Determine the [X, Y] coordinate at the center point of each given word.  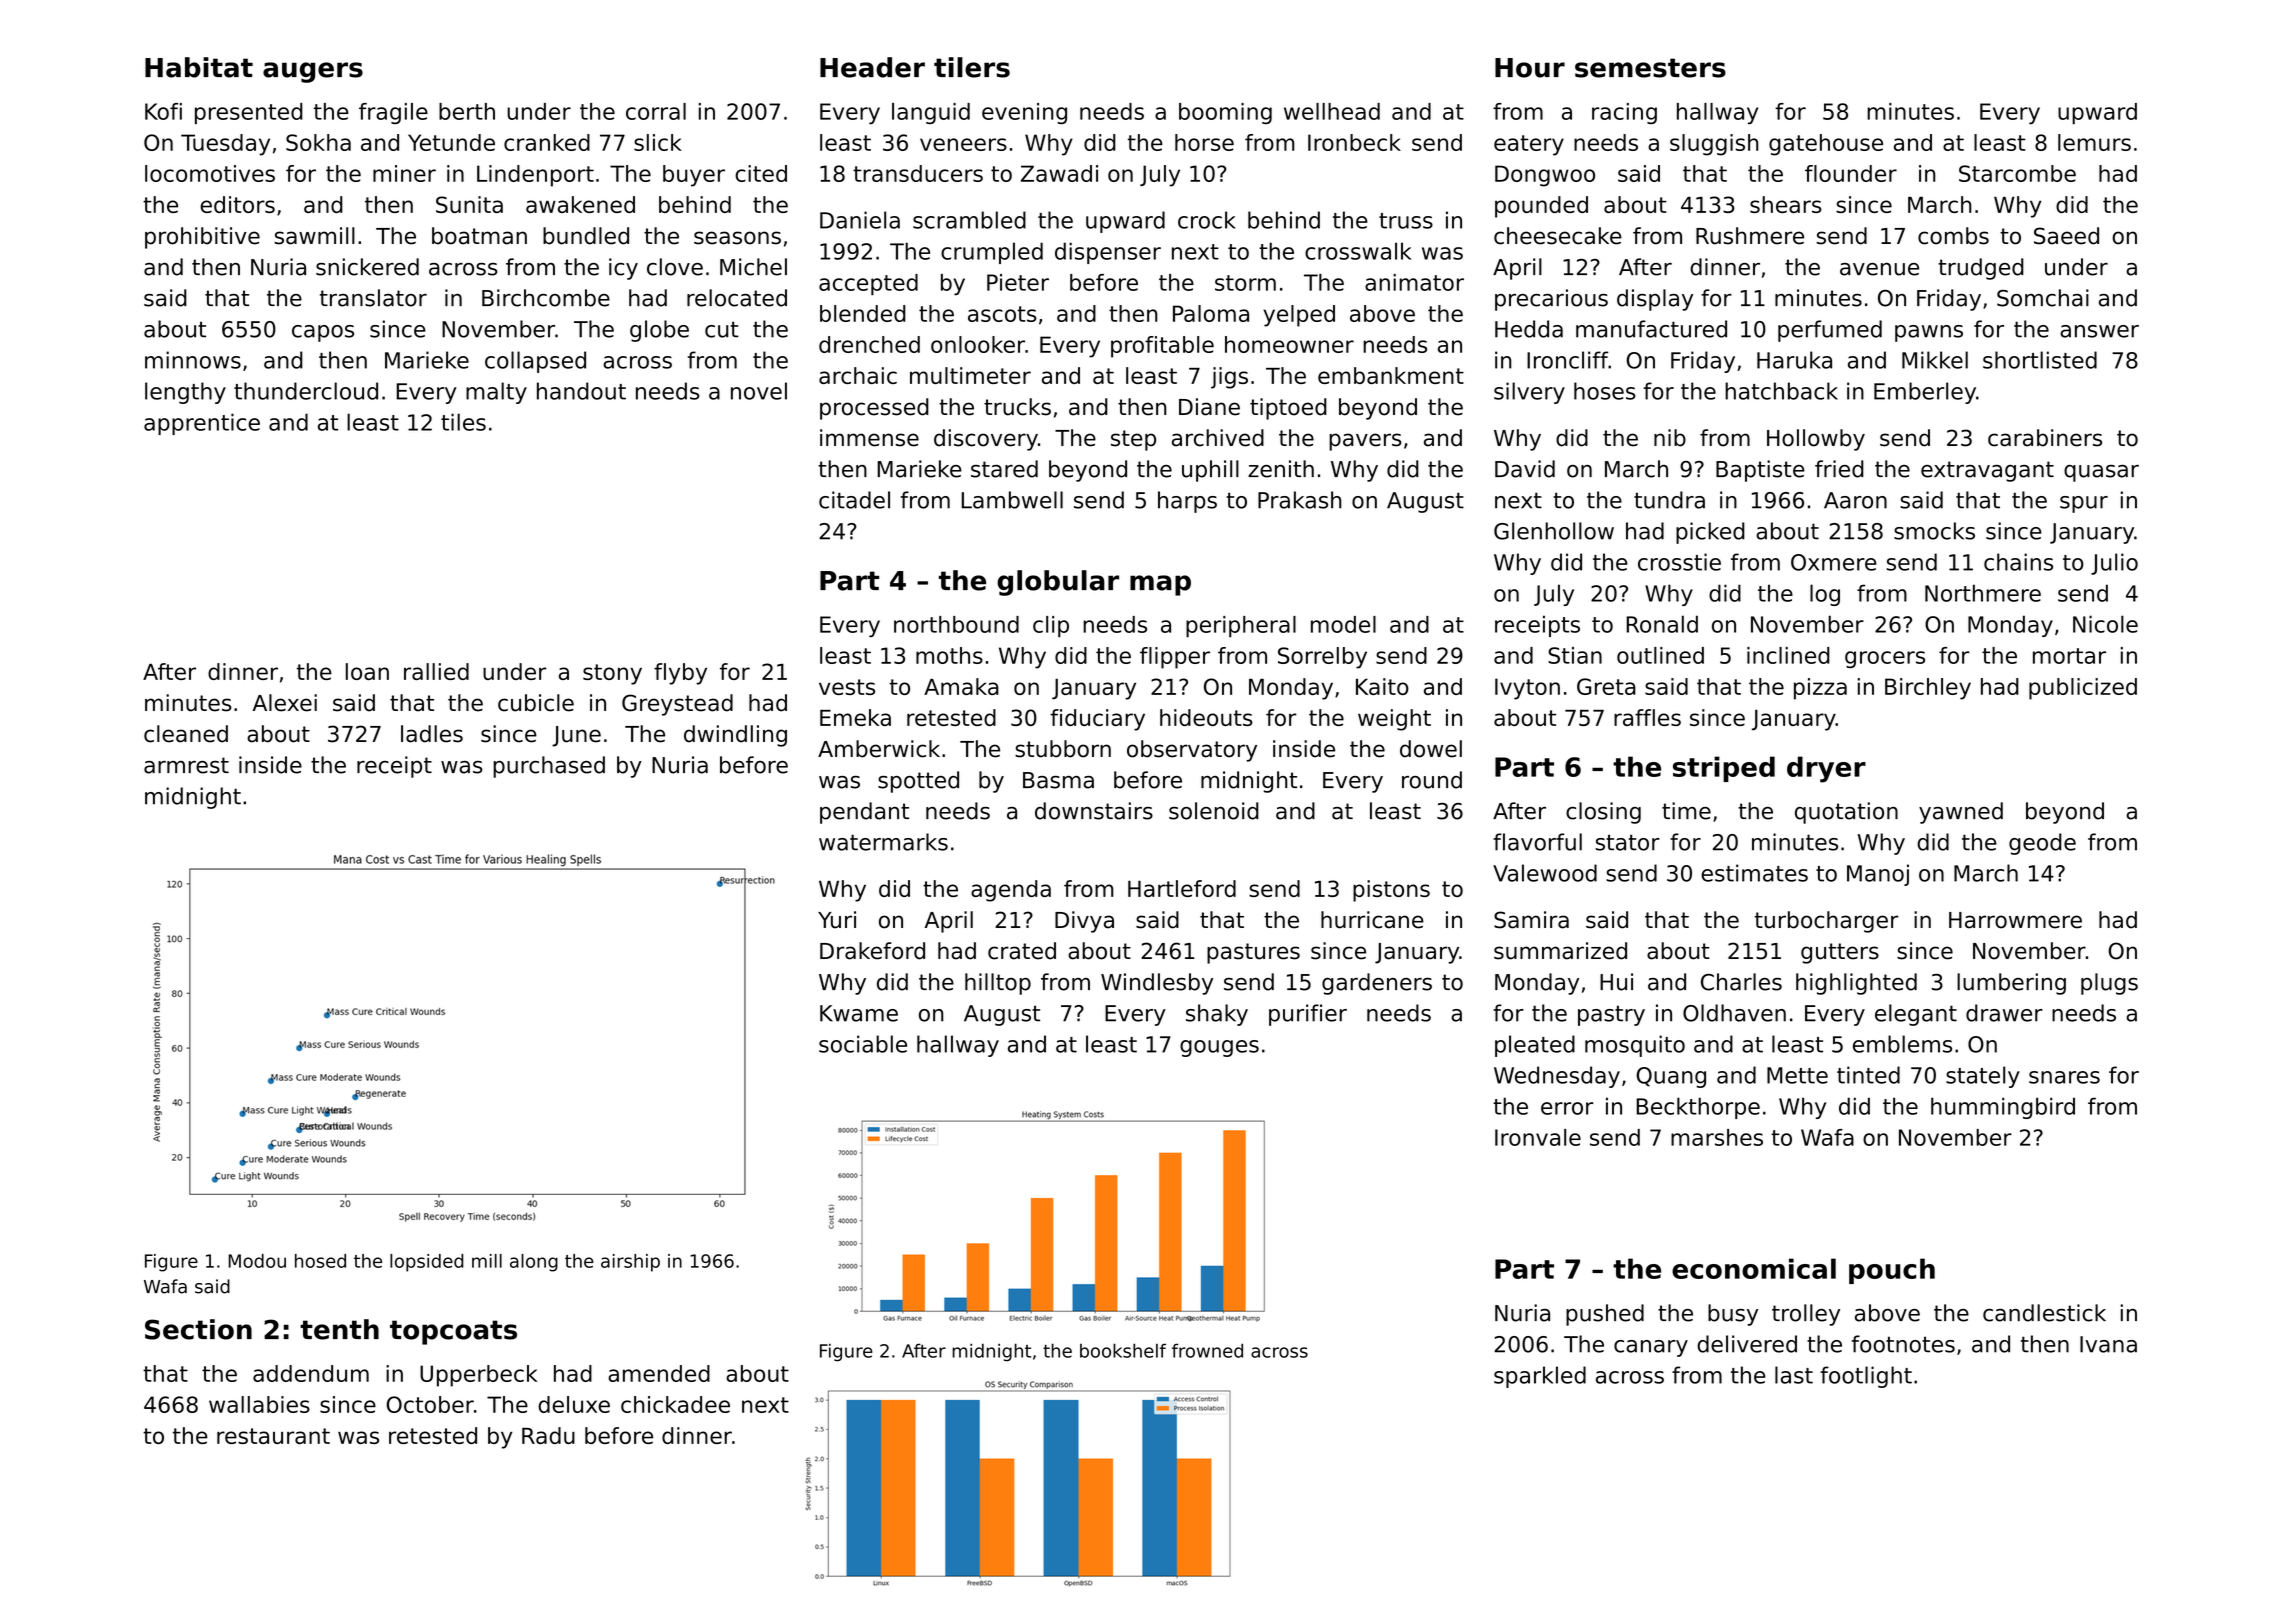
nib [1670, 438]
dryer [1826, 769]
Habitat [199, 67]
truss [1406, 221]
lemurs [2094, 142]
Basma [1058, 780]
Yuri [837, 920]
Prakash [1299, 500]
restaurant [273, 1436]
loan [367, 671]
